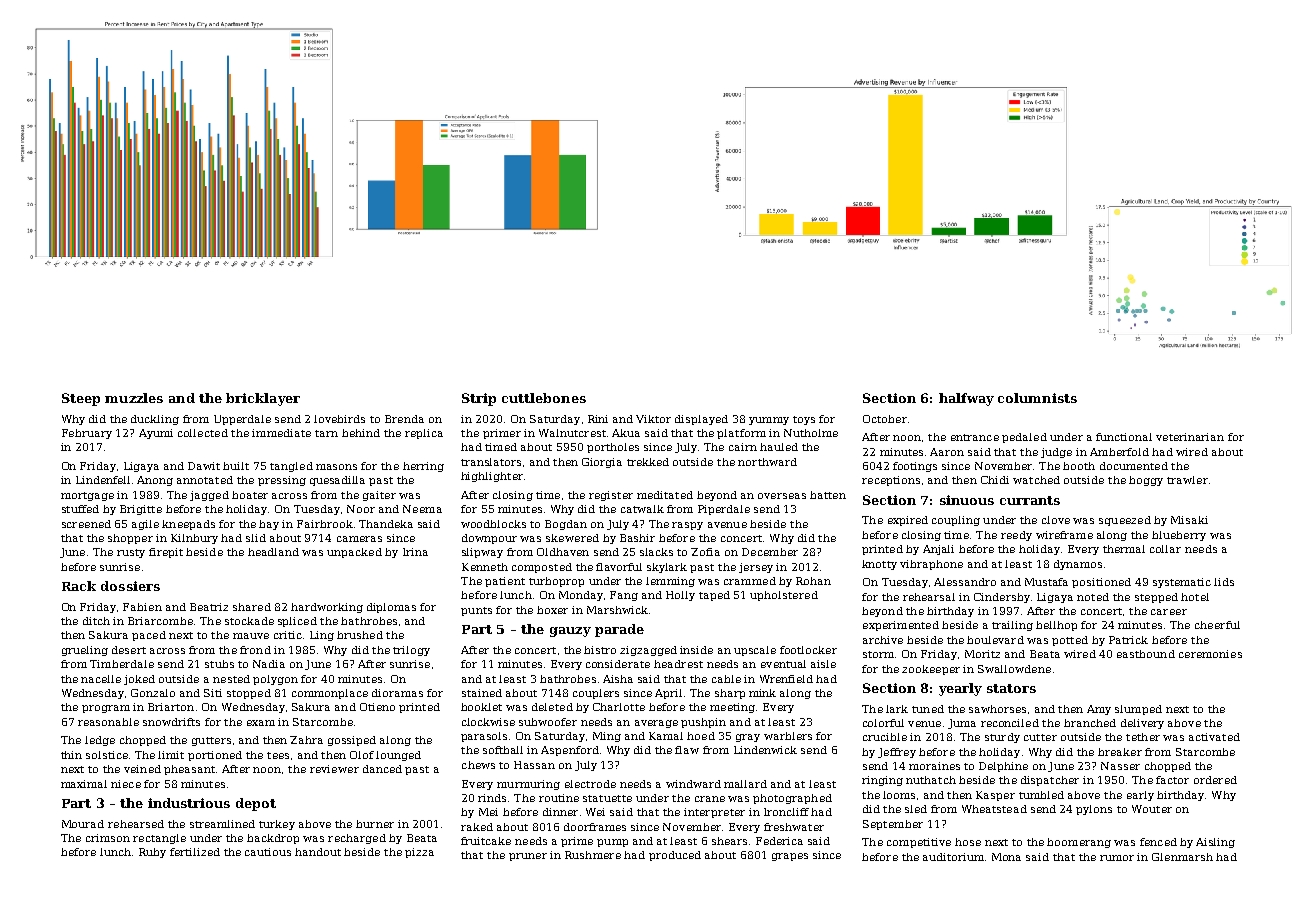  I want to click on gauzy, so click(570, 632).
